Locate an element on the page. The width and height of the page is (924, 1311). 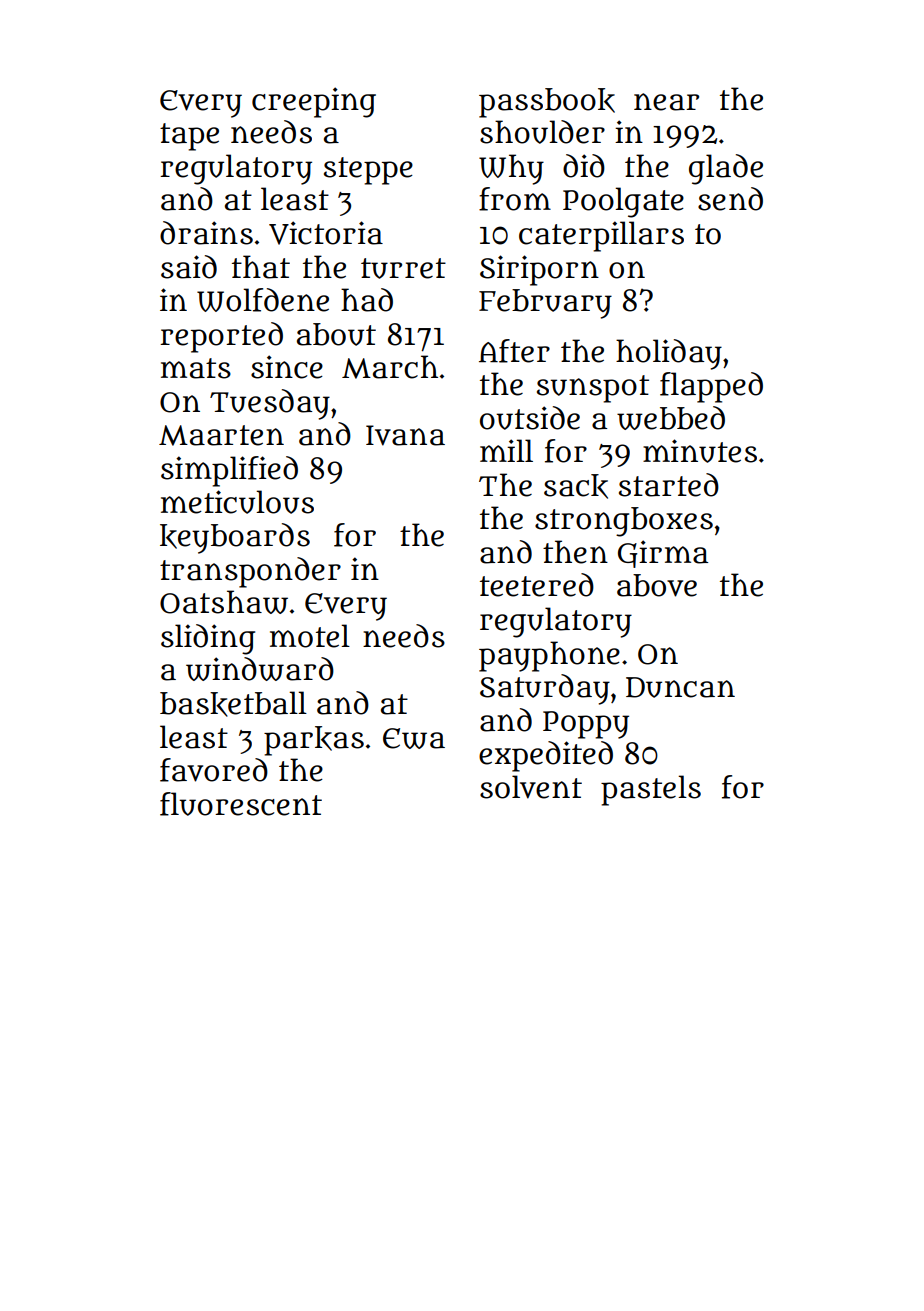
glade is located at coordinates (726, 169).
